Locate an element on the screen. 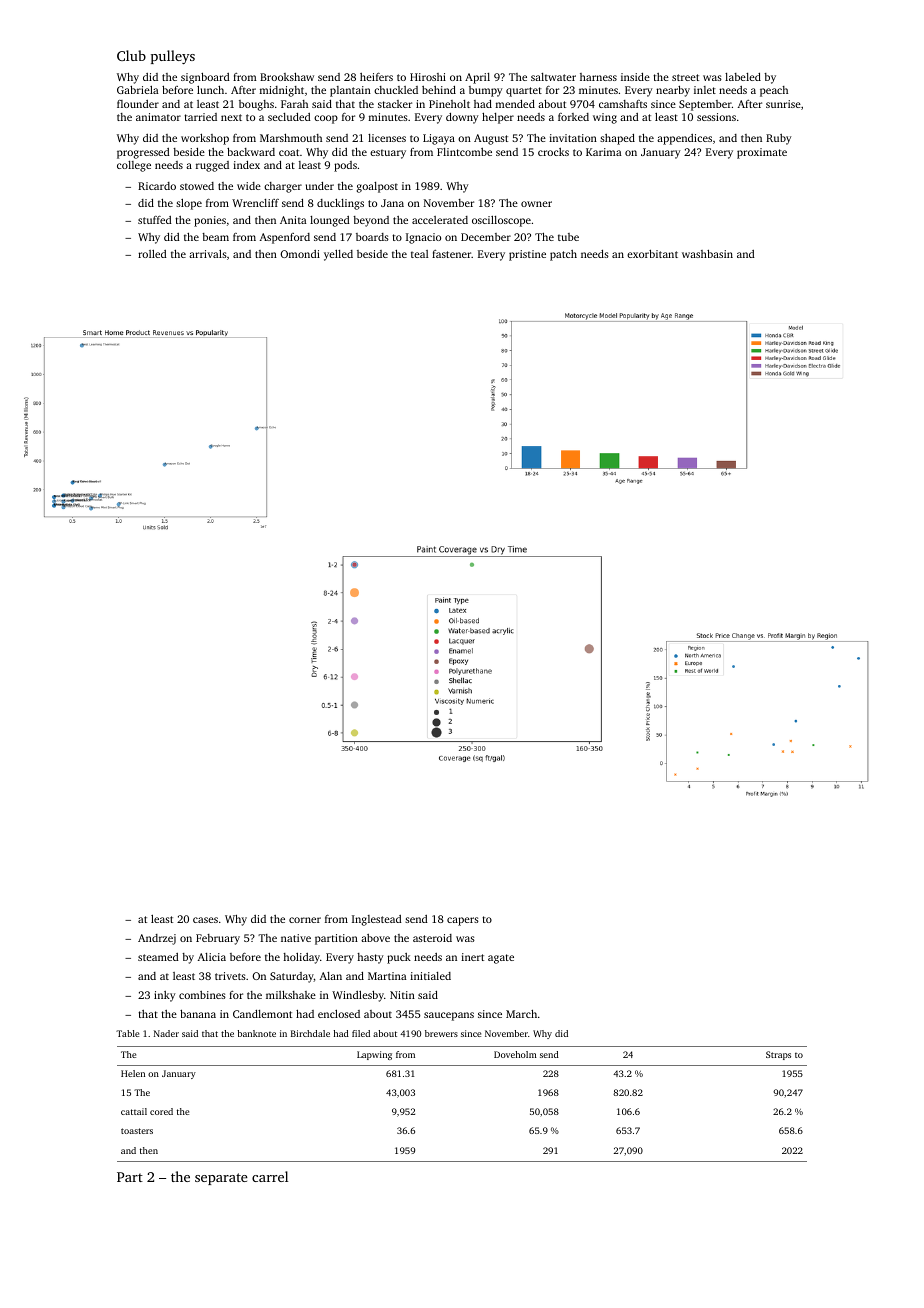  cases is located at coordinates (205, 920).
